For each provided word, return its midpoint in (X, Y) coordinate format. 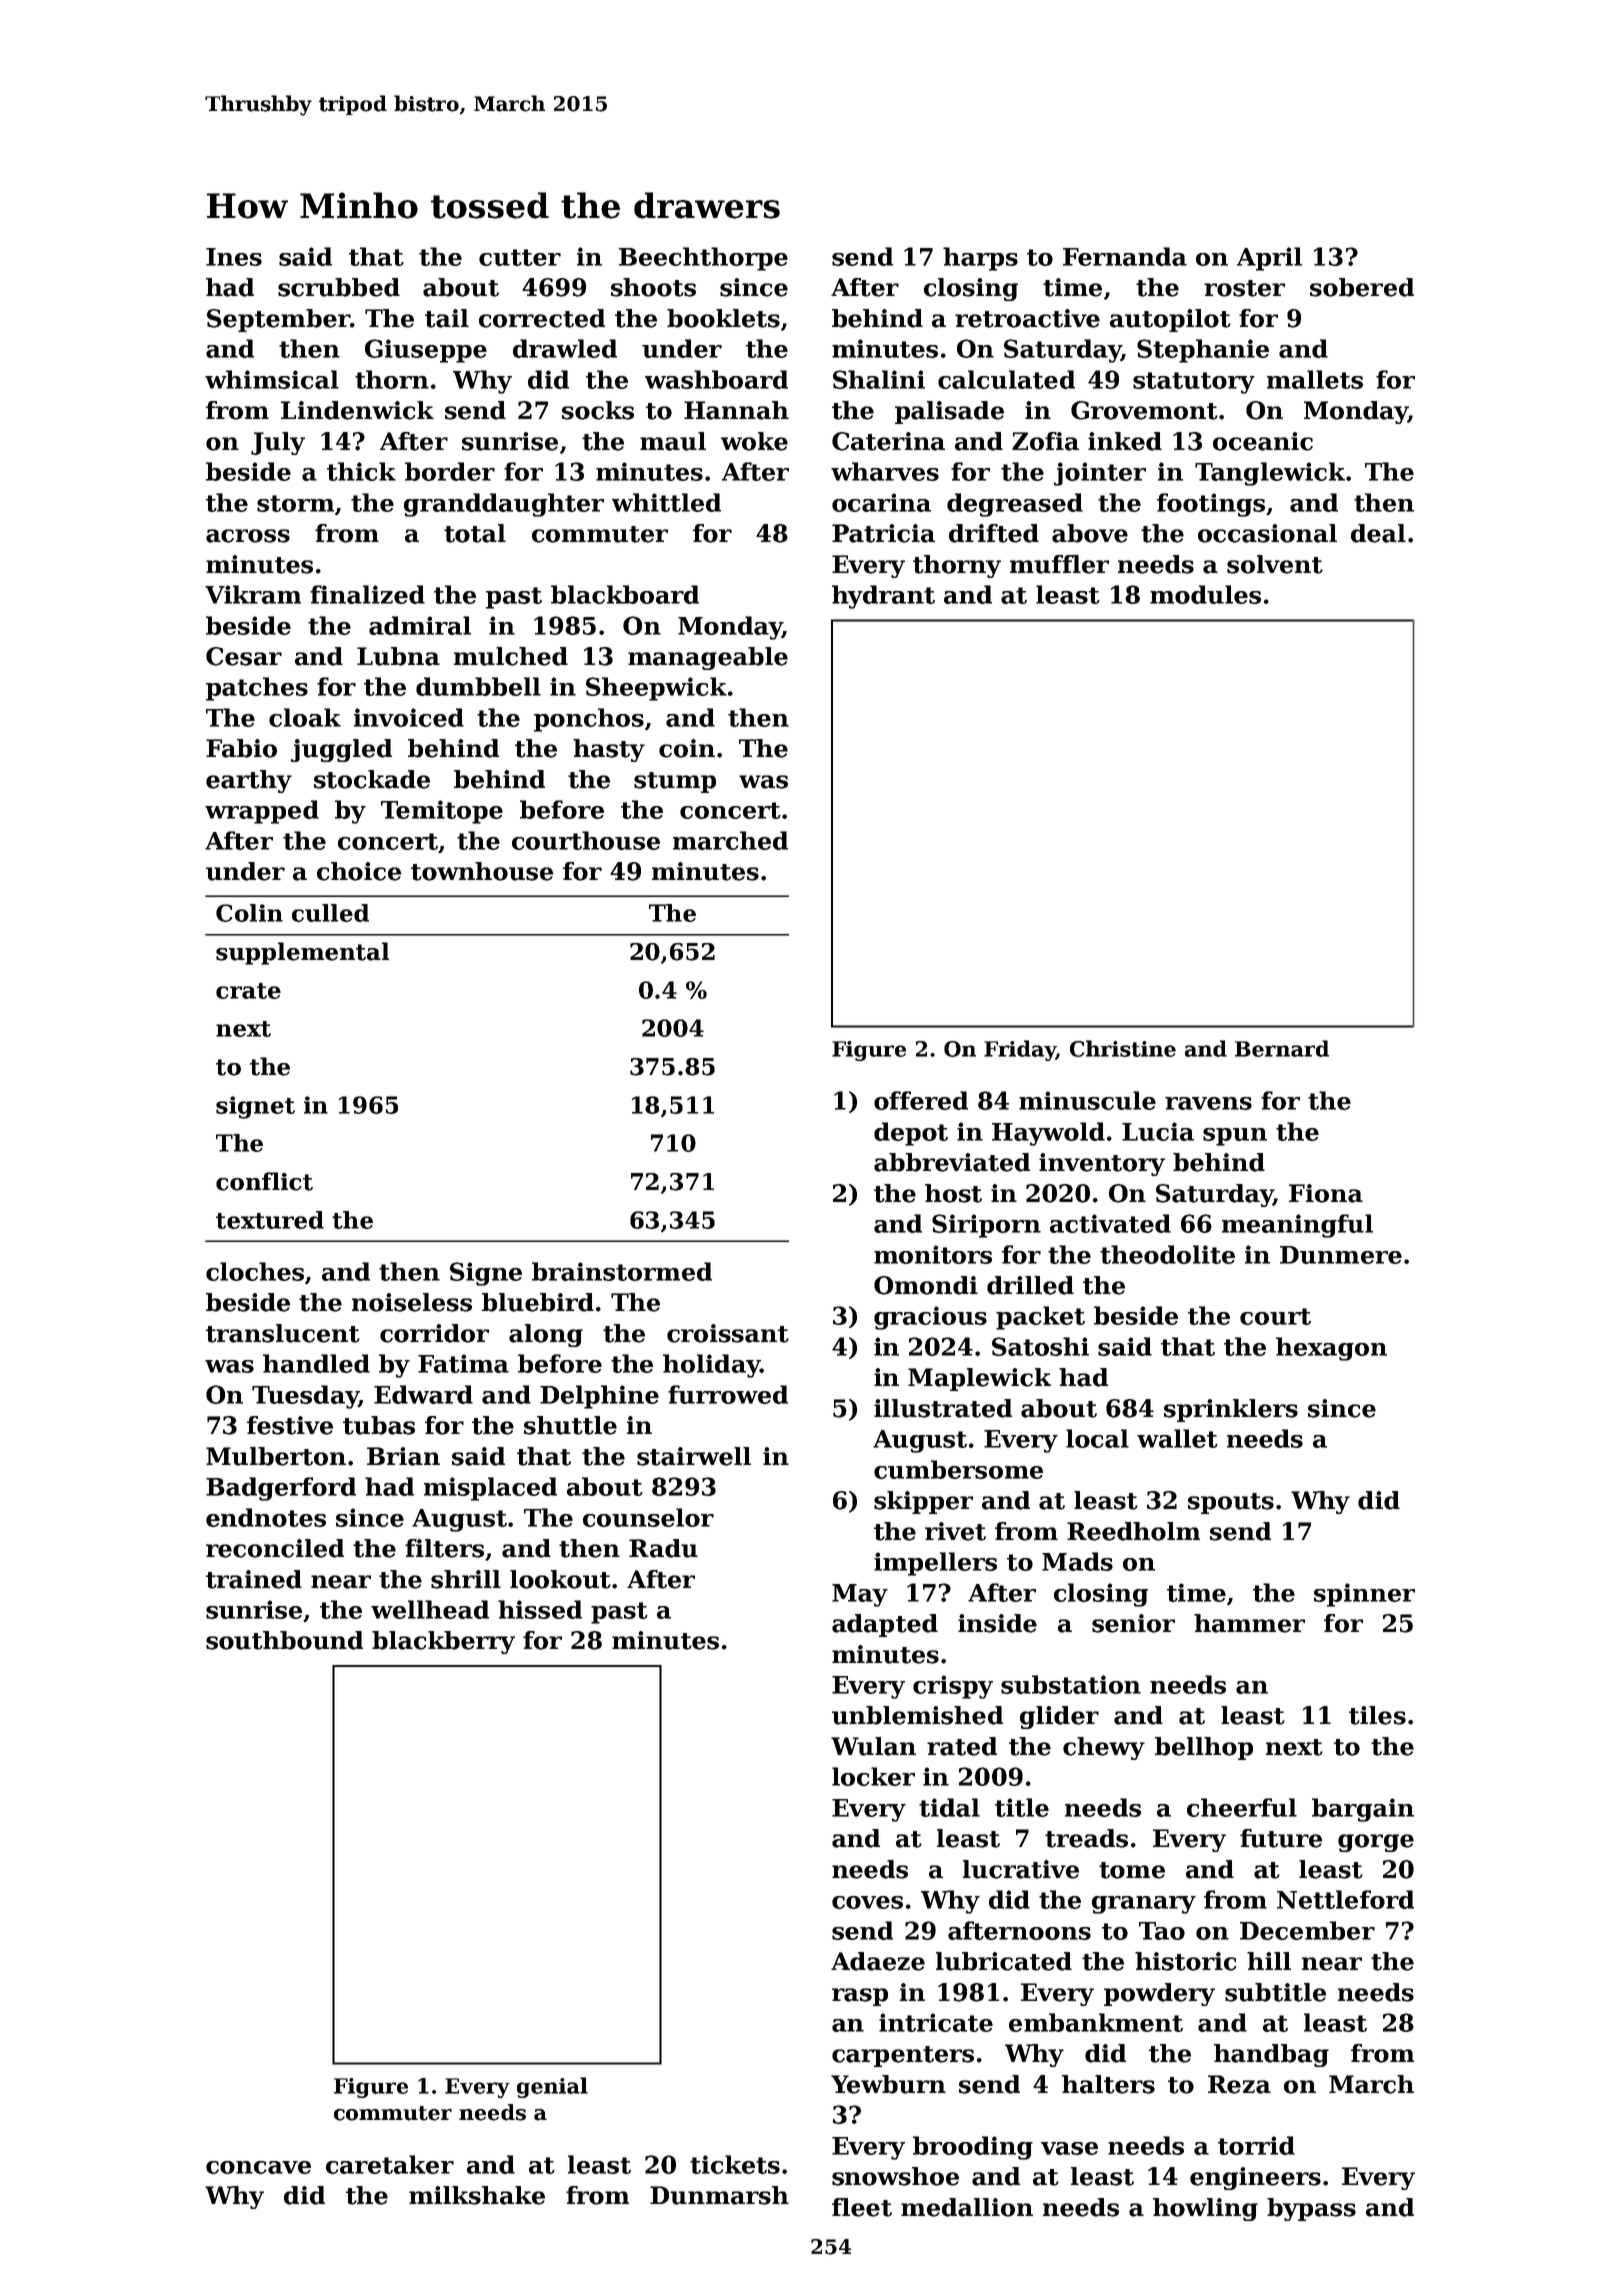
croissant (728, 1333)
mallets (1315, 379)
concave (258, 2167)
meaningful (1297, 1226)
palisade (949, 412)
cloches (255, 1271)
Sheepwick (656, 689)
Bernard (1282, 1048)
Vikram (253, 594)
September (278, 320)
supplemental (302, 953)
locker (873, 1776)
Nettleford (1345, 1899)
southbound (284, 1640)
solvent (1275, 564)
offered (921, 1100)
